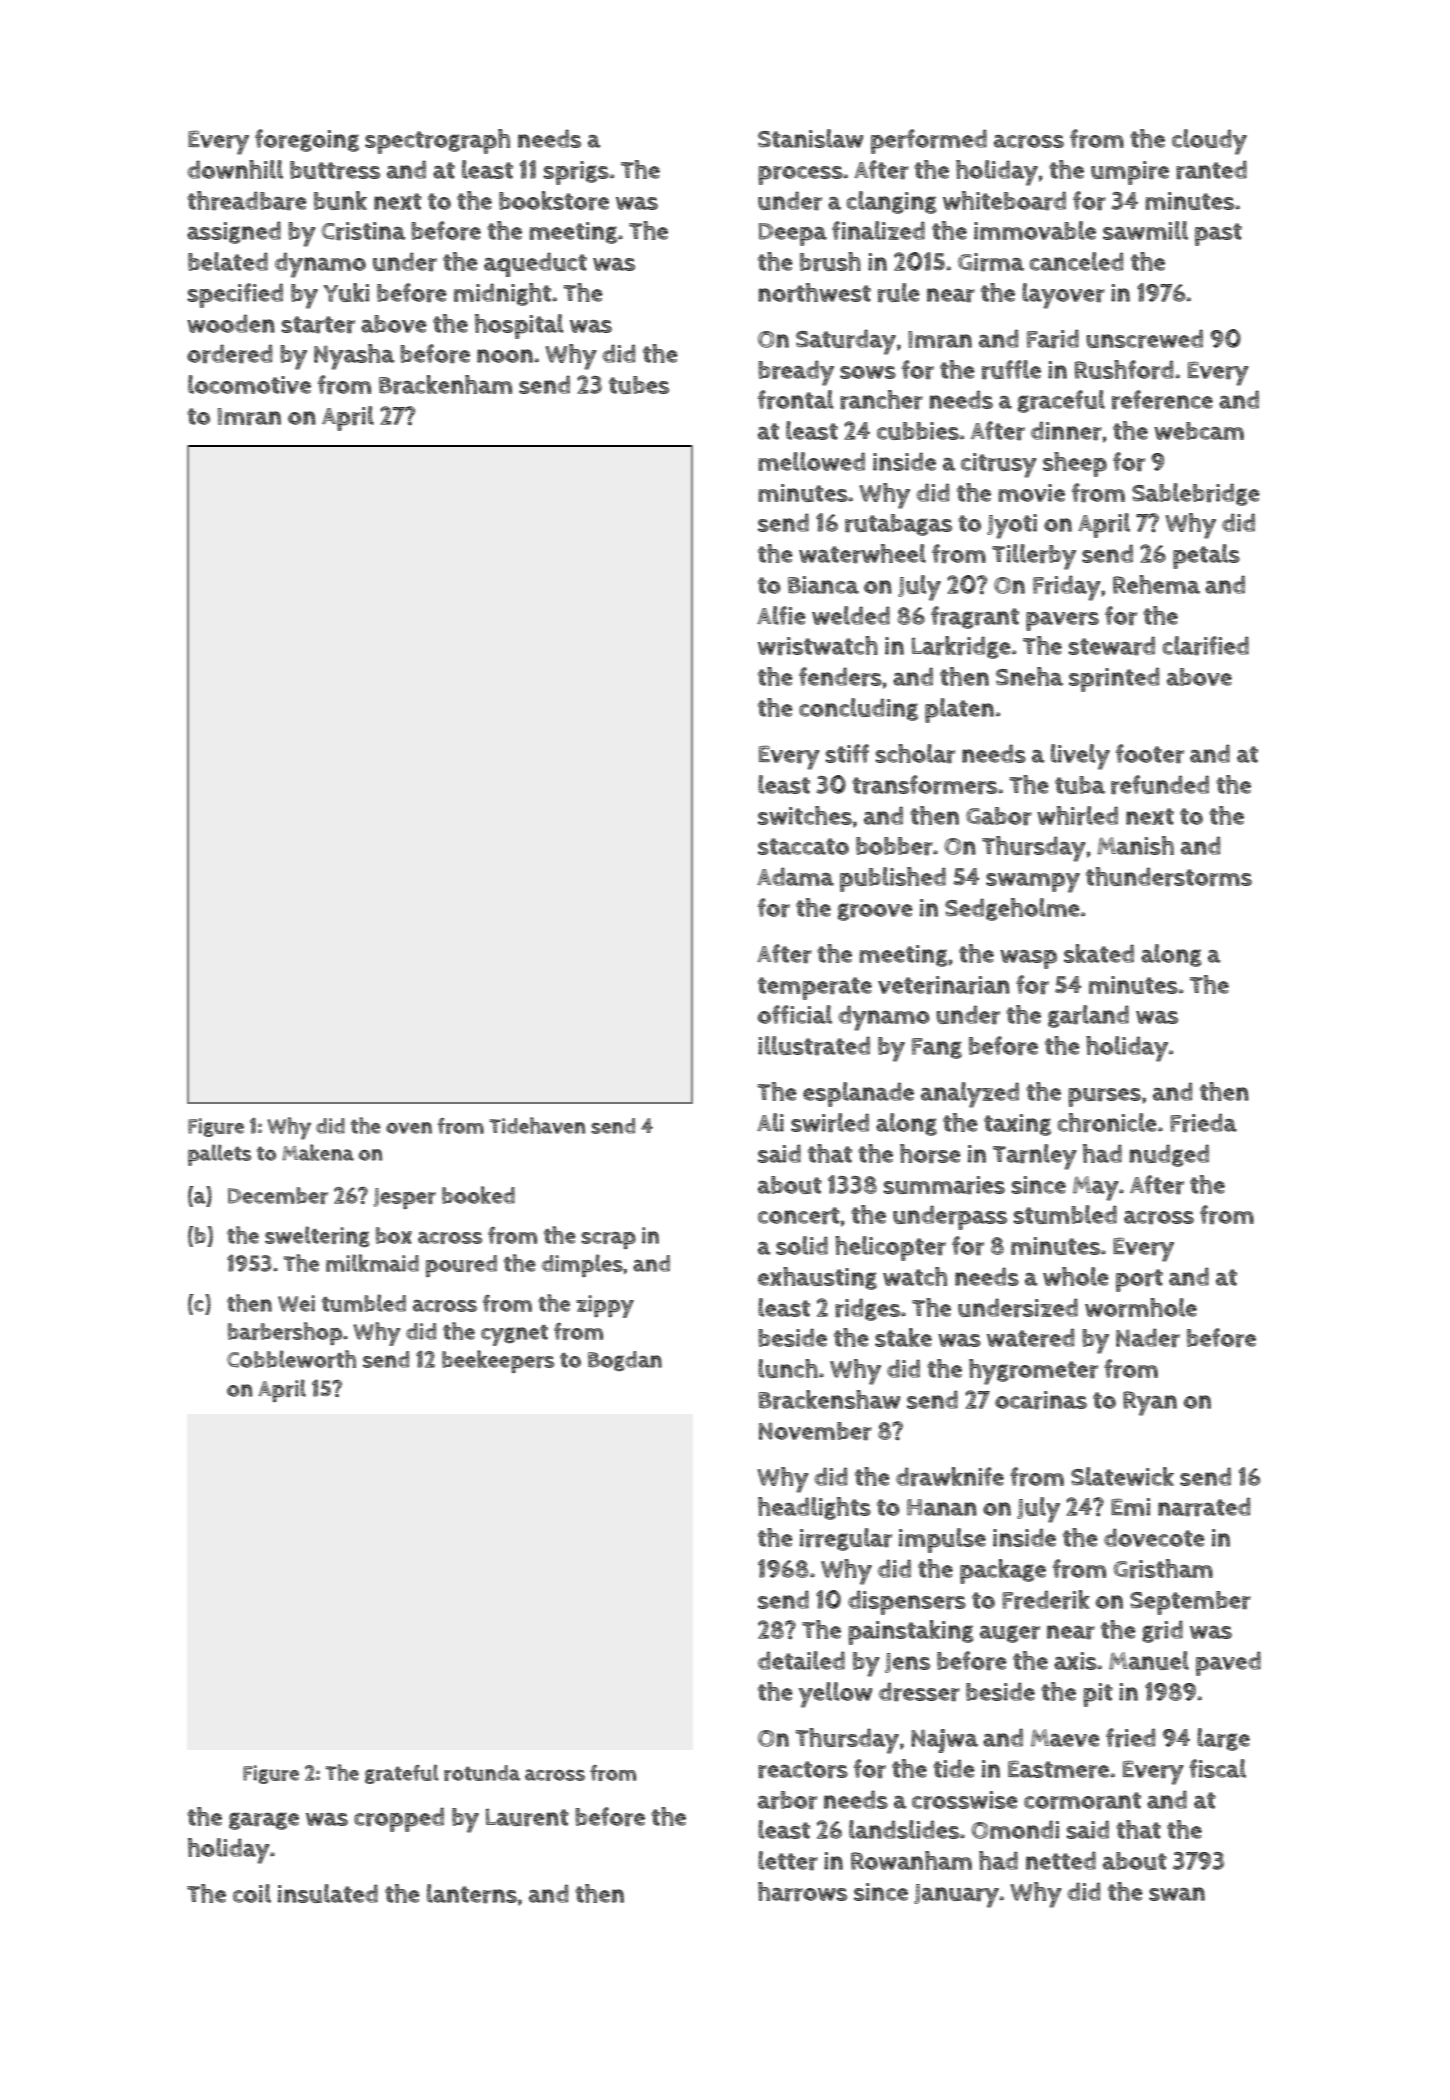 The height and width of the image is (2100, 1450). What do you see at coordinates (881, 400) in the image?
I see `rancher` at bounding box center [881, 400].
